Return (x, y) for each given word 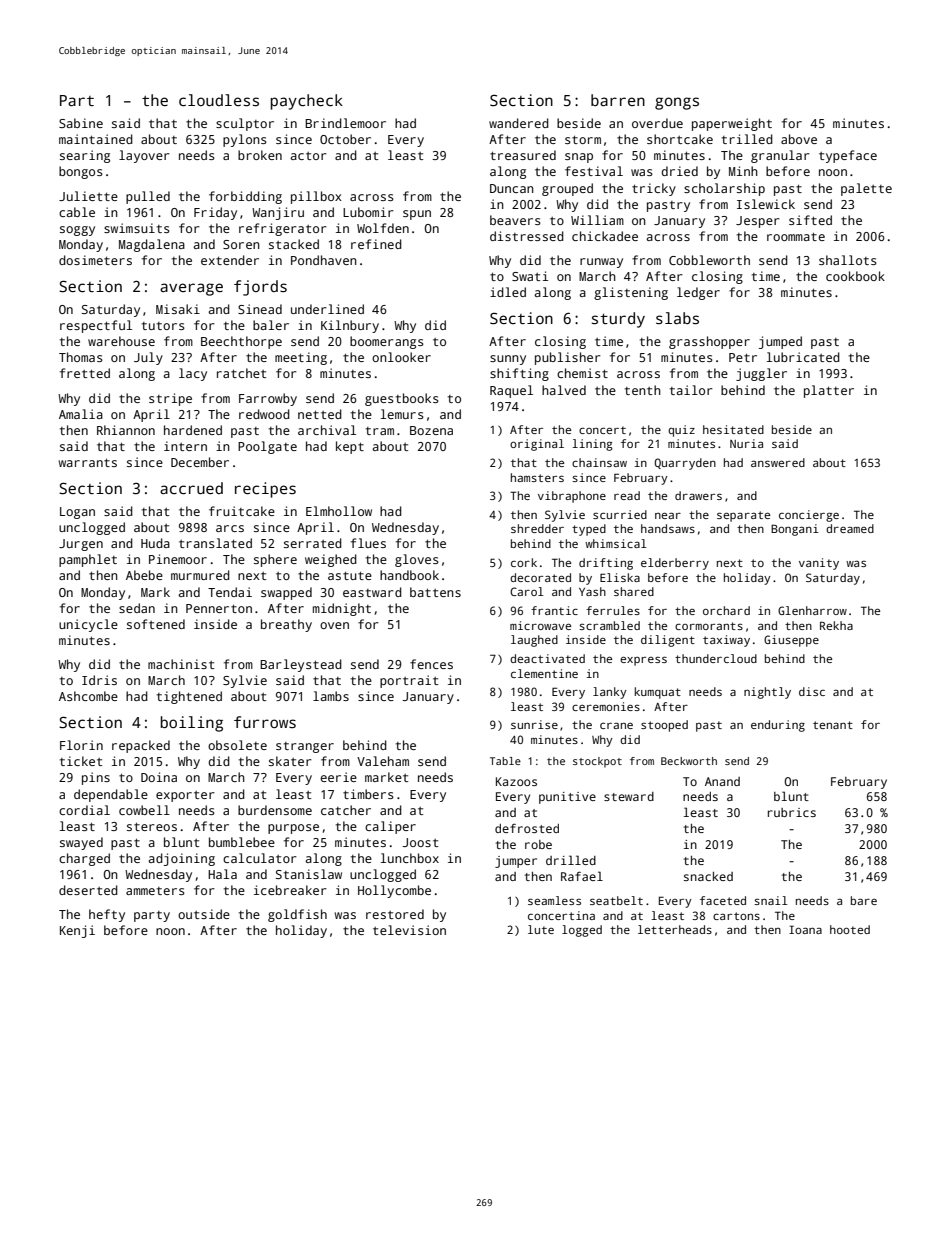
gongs (677, 103)
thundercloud (716, 658)
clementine (544, 673)
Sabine (81, 123)
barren (618, 100)
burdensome (275, 810)
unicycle (88, 625)
